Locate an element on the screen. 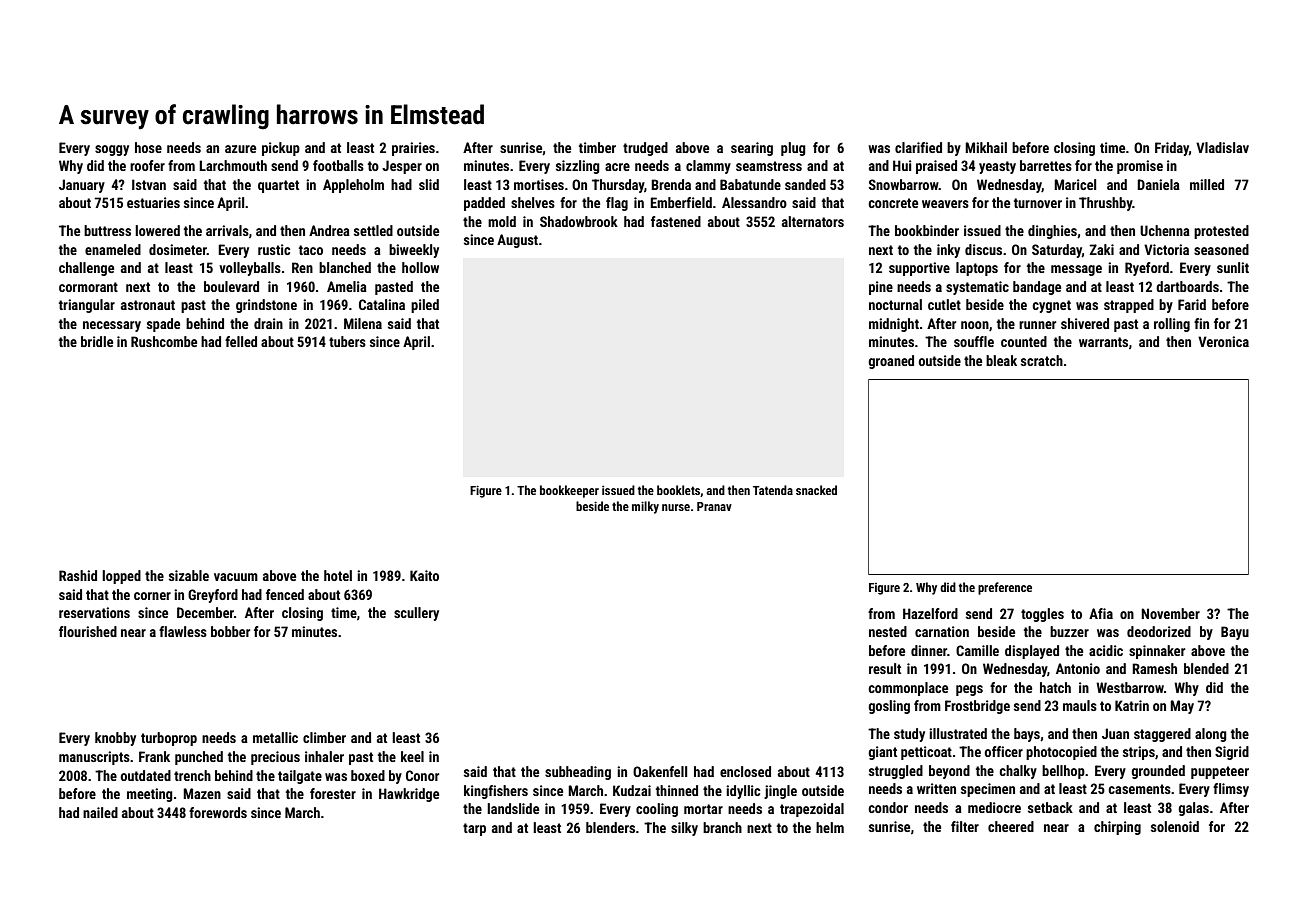 The width and height of the screenshot is (1308, 924). fenced is located at coordinates (285, 594).
